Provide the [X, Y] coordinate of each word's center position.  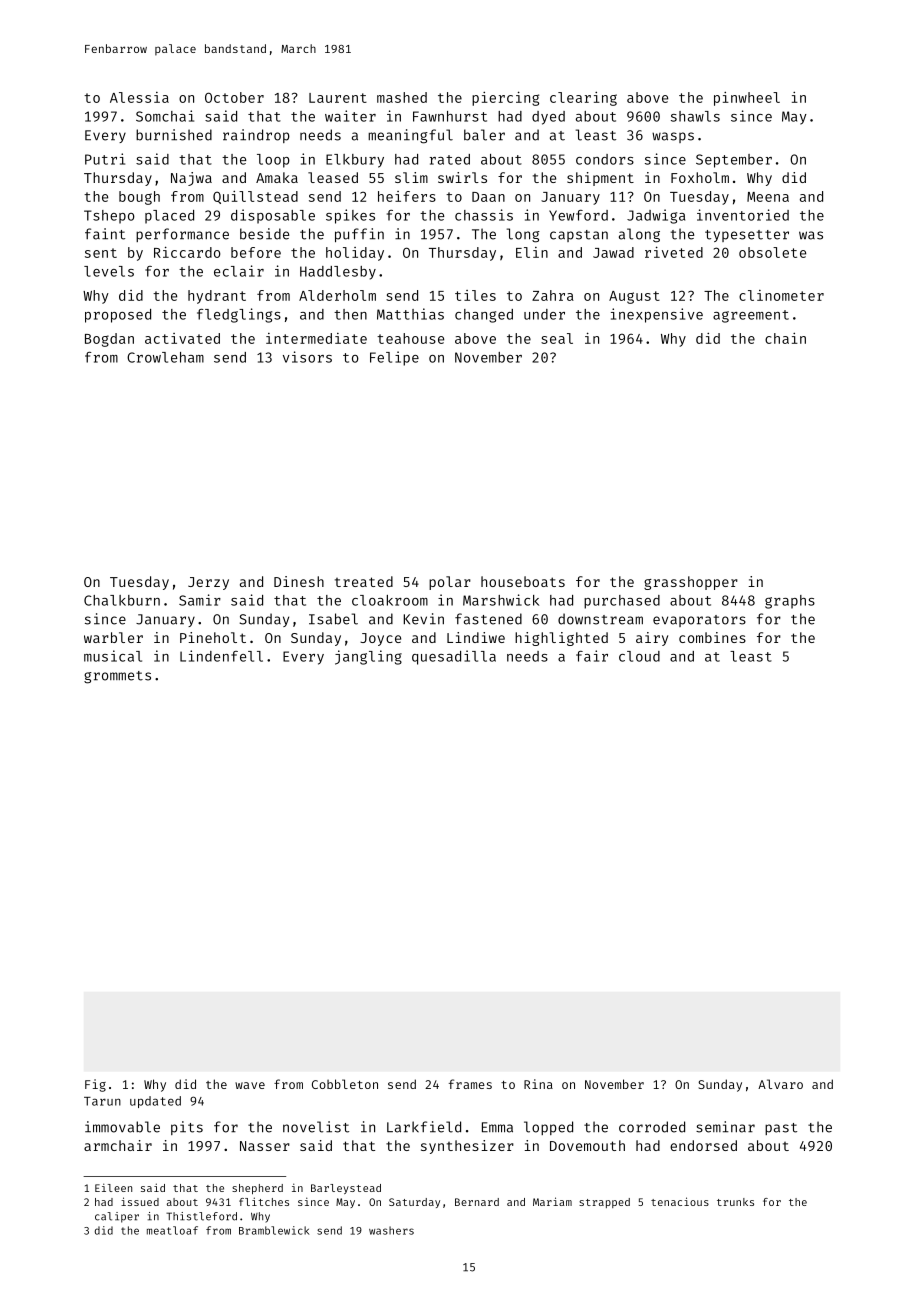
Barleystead [346, 1189]
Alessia [139, 97]
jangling [368, 657]
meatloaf [172, 1230]
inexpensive [657, 315]
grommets [117, 677]
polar [450, 583]
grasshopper [691, 583]
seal [557, 338]
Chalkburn [122, 600]
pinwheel [747, 98]
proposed [118, 316]
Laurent [338, 98]
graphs [790, 602]
